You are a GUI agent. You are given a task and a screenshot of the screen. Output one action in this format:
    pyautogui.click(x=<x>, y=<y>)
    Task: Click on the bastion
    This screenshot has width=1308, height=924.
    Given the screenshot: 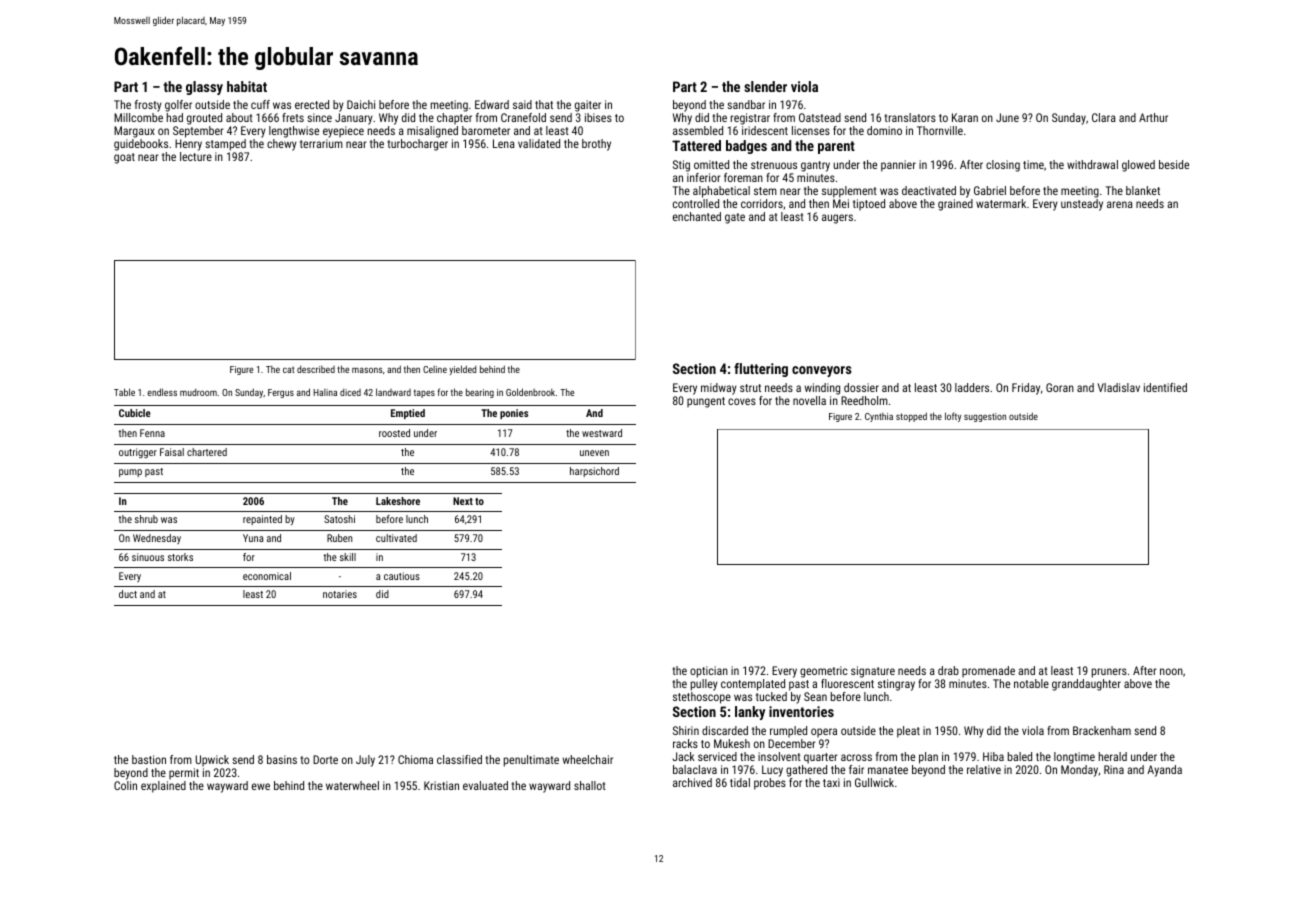 What is the action you would take?
    pyautogui.click(x=149, y=759)
